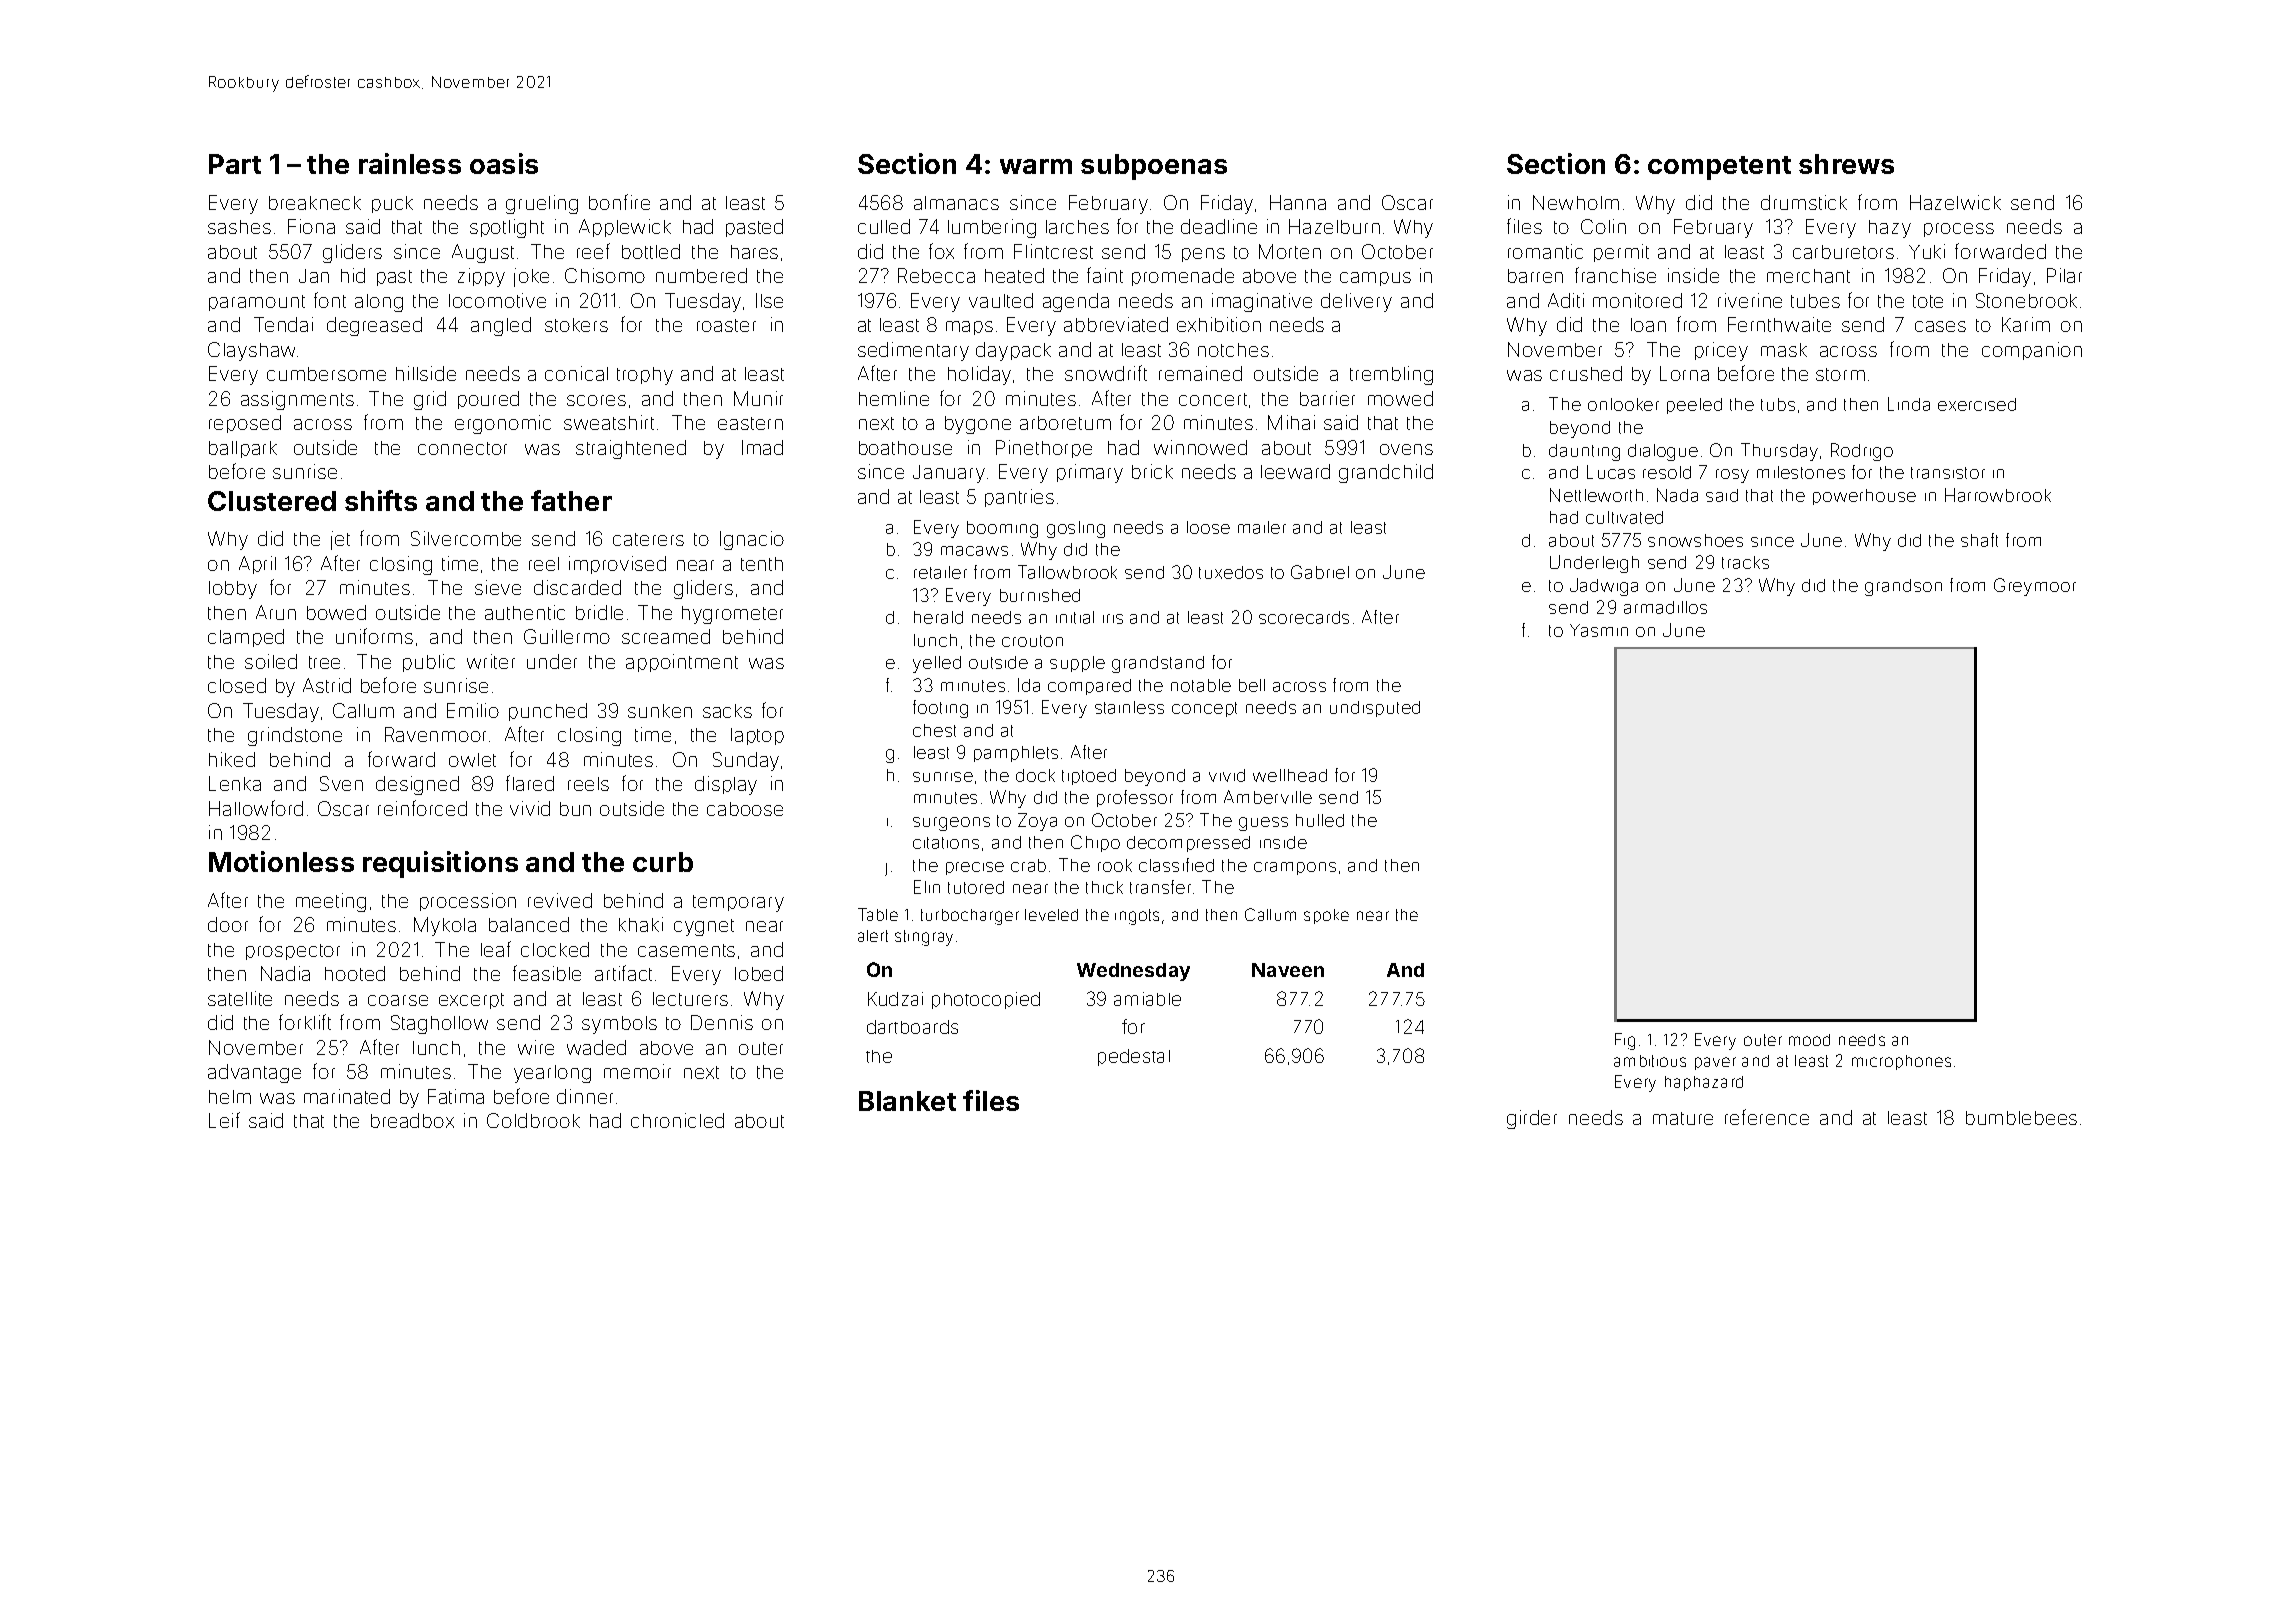 The width and height of the page is (2292, 1620). Describe the element at coordinates (946, 843) in the page. I see `citations` at that location.
